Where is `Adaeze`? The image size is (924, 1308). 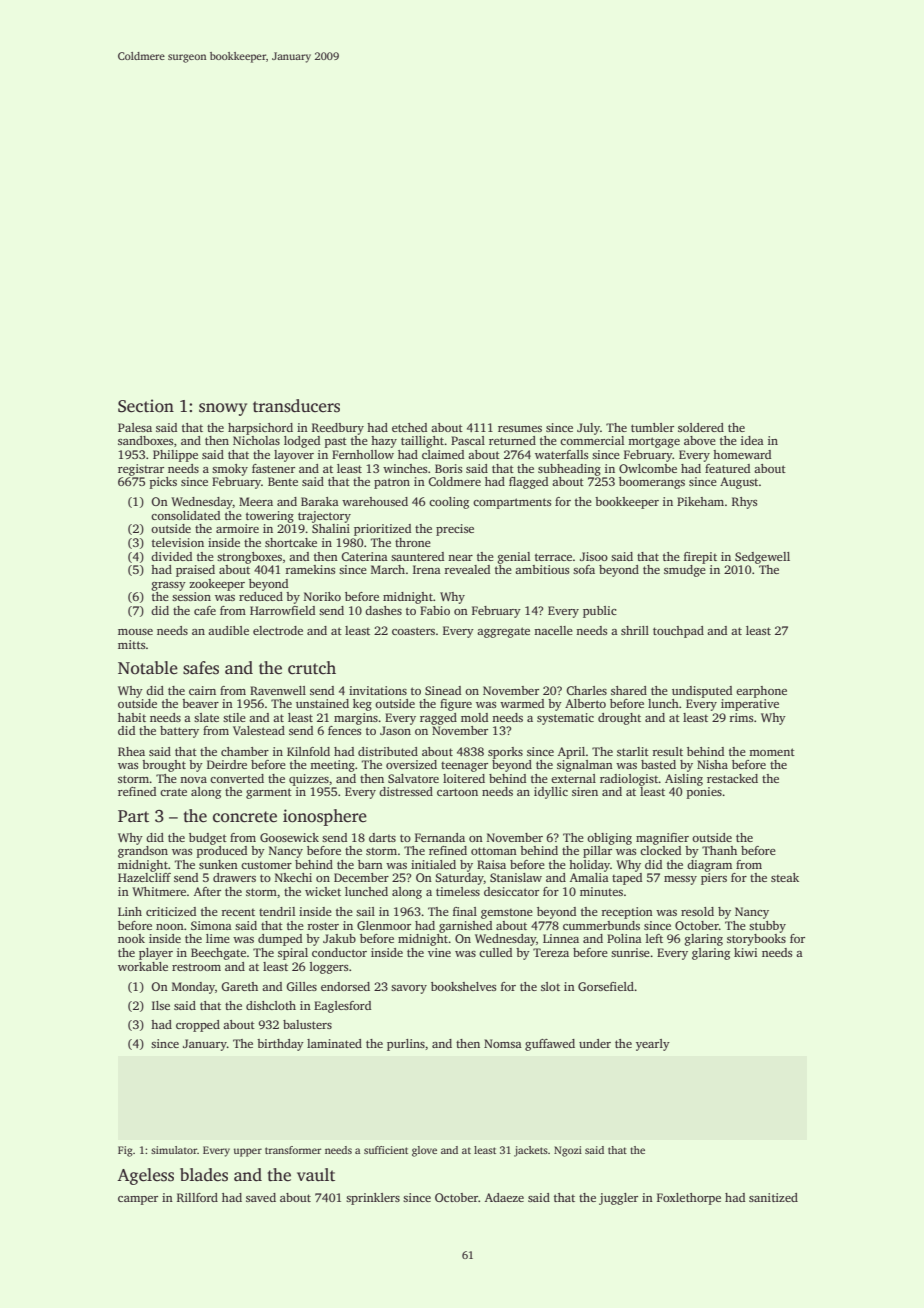
Adaeze is located at coordinates (504, 1197).
